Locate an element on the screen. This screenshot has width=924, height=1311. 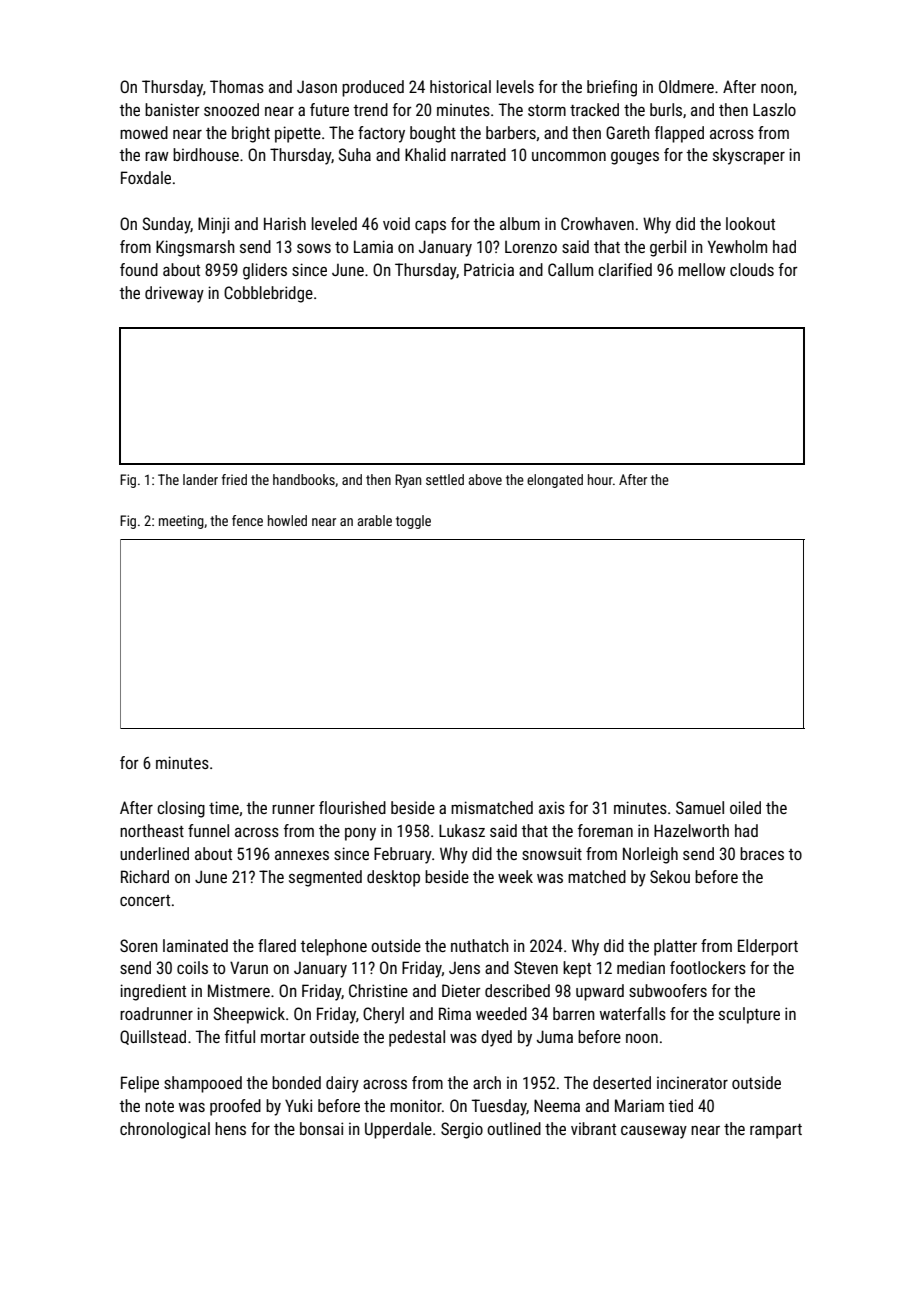
bonded is located at coordinates (296, 1082).
